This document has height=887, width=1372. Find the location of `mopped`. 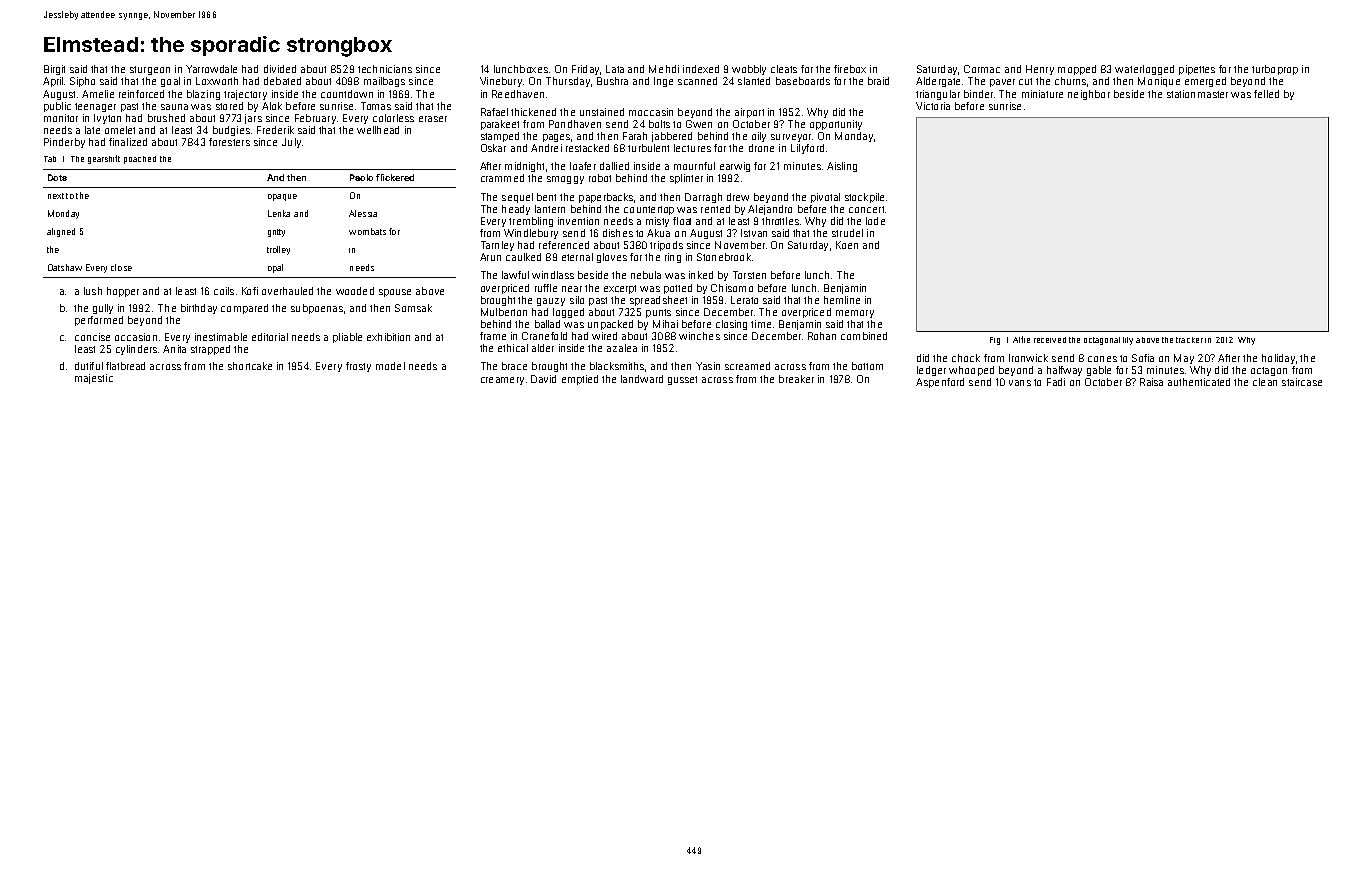

mopped is located at coordinates (1077, 70).
